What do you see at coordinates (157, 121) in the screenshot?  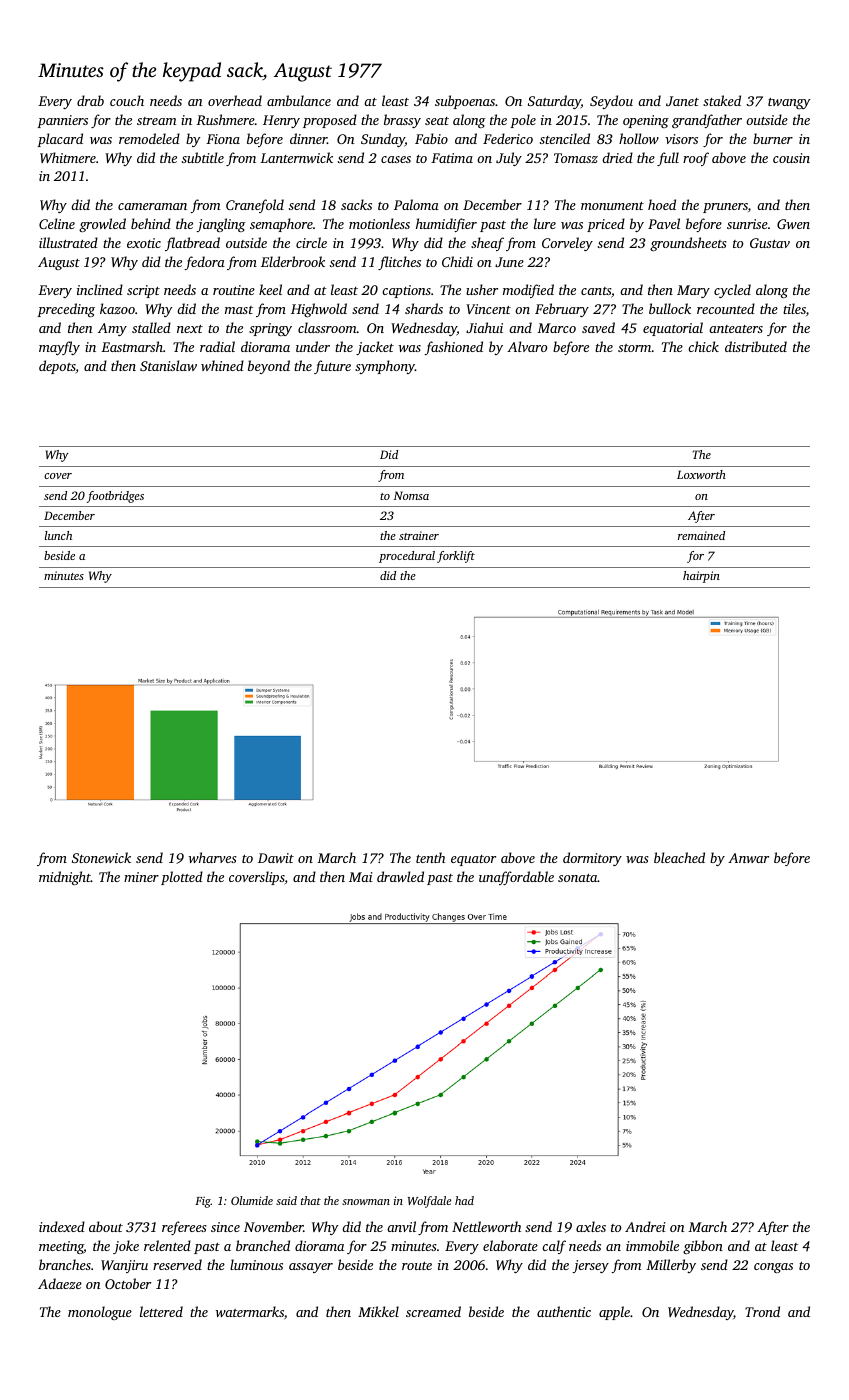 I see `stream` at bounding box center [157, 121].
